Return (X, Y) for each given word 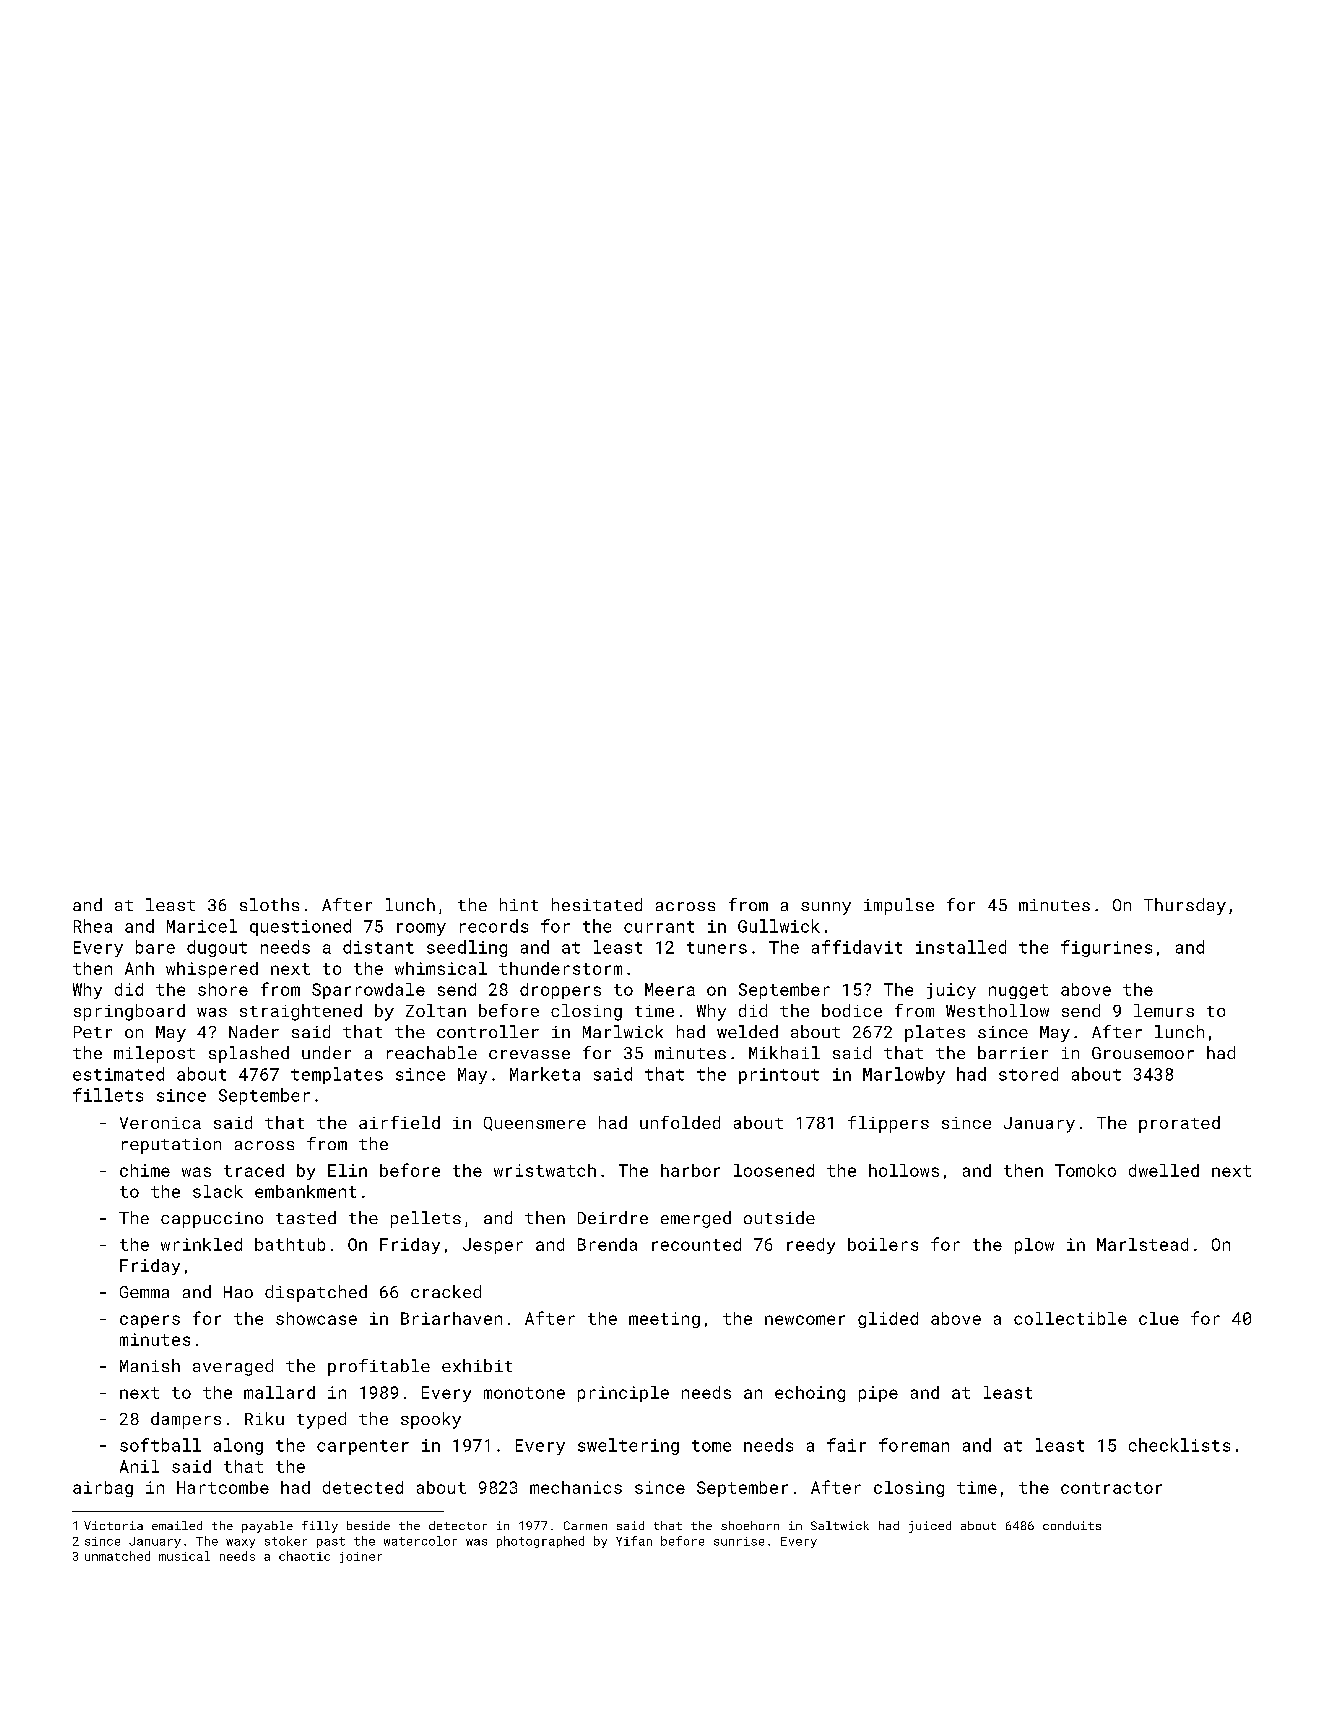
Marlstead (1142, 1244)
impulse (899, 906)
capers (150, 1321)
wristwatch (545, 1170)
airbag (103, 1489)
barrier (1013, 1052)
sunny (826, 908)
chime (145, 1170)
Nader (254, 1031)
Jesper (493, 1246)
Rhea (93, 926)
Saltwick (840, 1525)
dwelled (1164, 1170)
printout (779, 1076)
